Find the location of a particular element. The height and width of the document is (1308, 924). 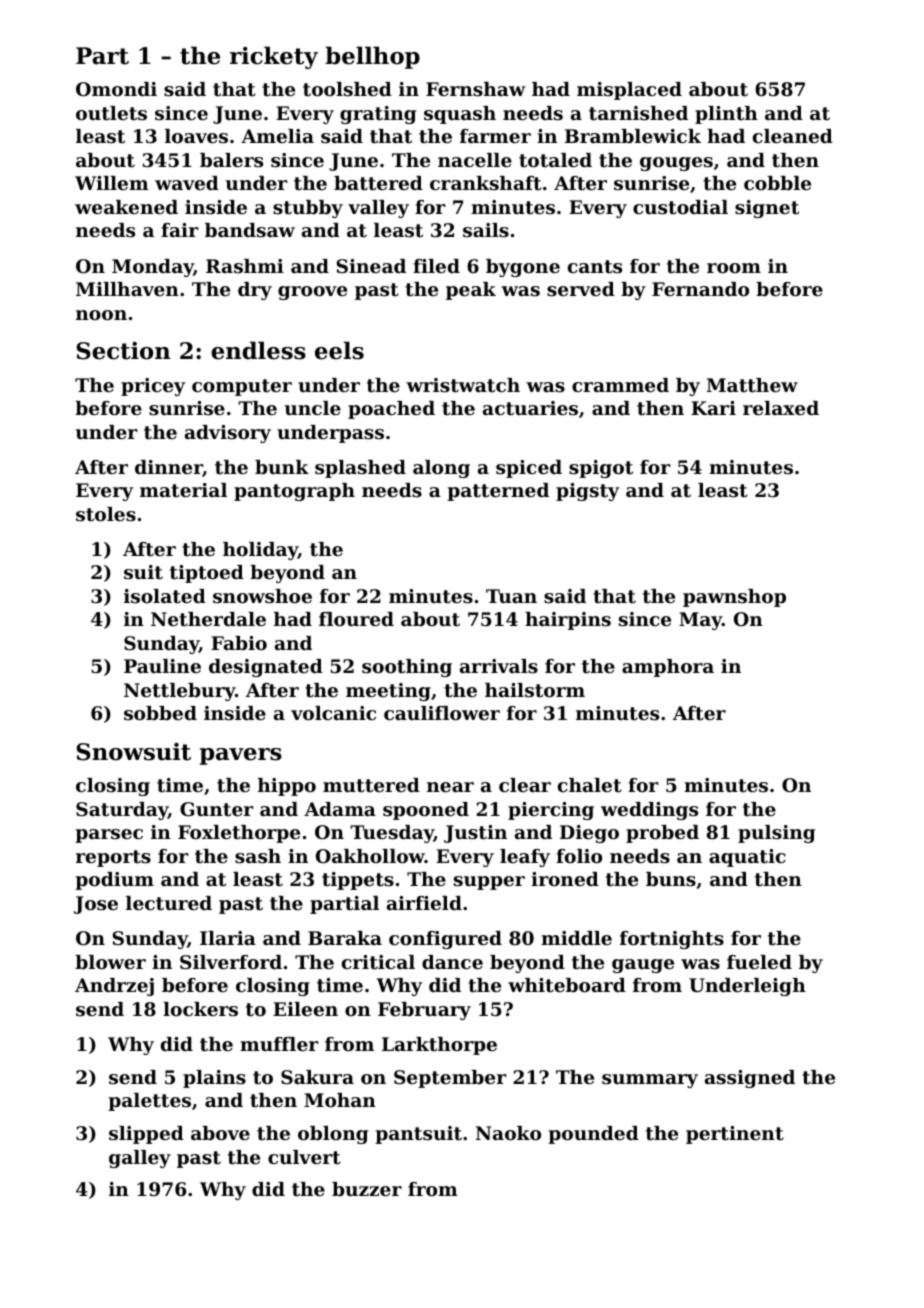

February is located at coordinates (424, 1011).
